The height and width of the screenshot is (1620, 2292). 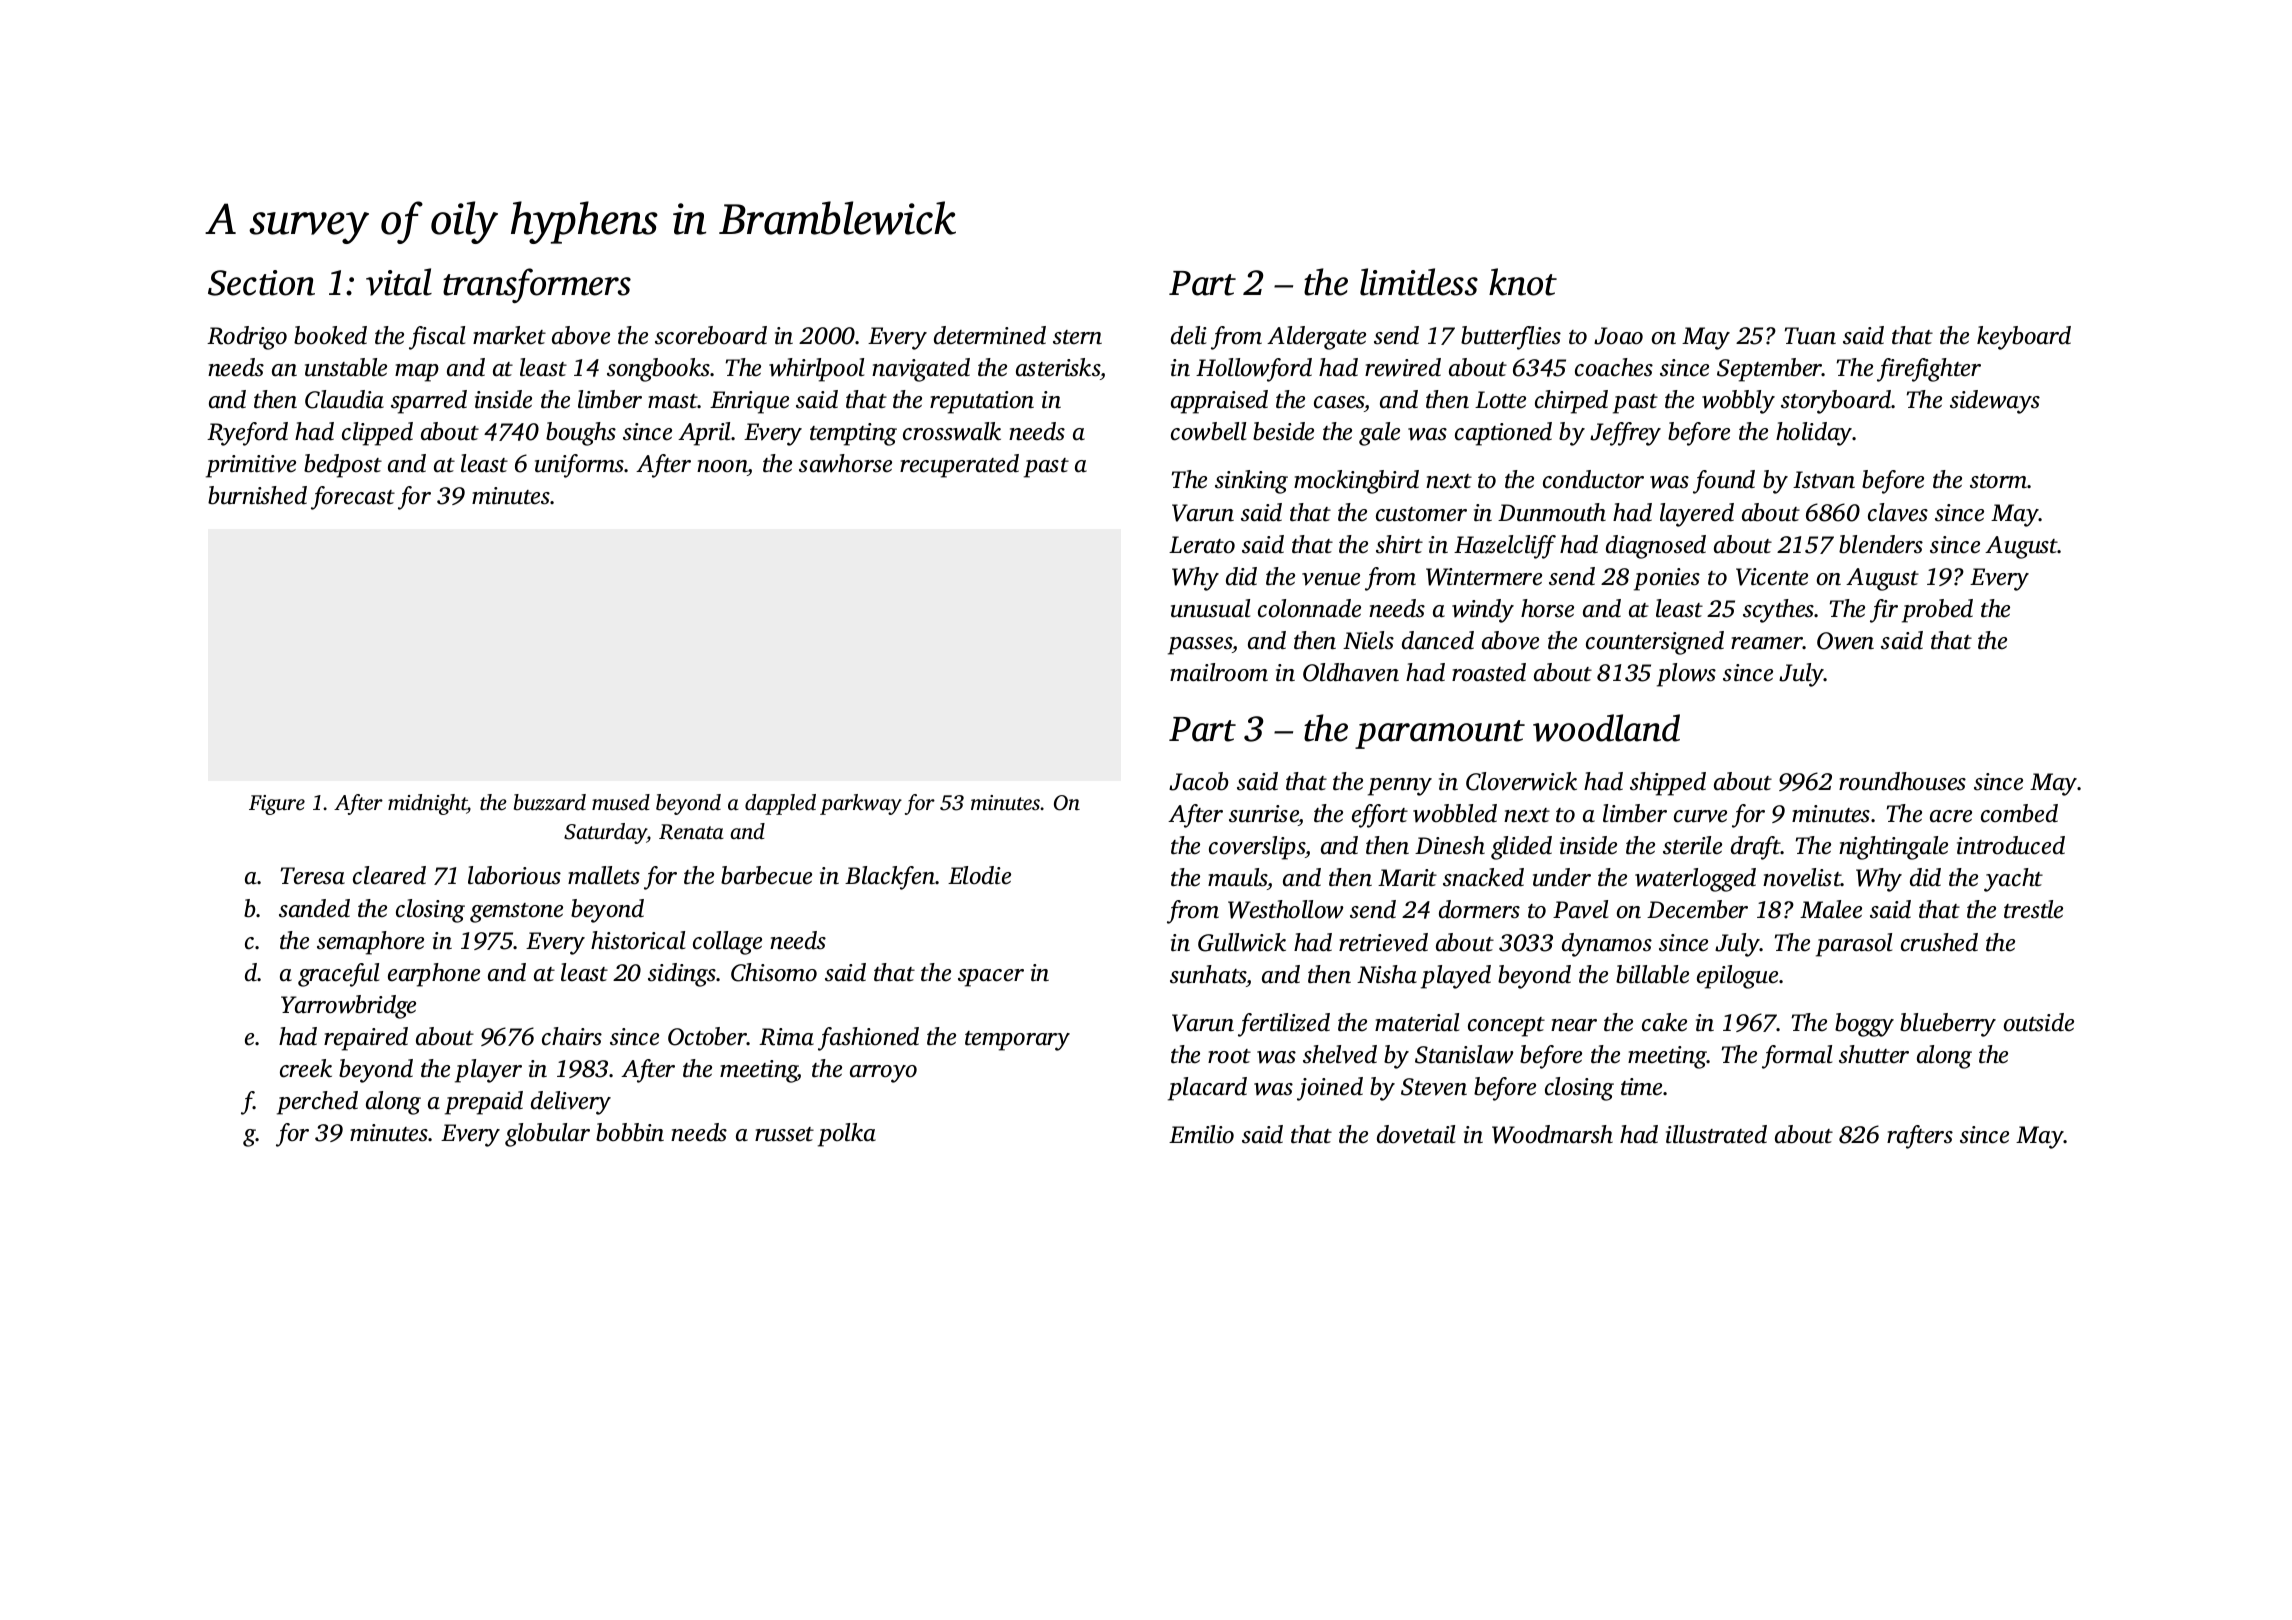 I want to click on limitless, so click(x=1419, y=282).
